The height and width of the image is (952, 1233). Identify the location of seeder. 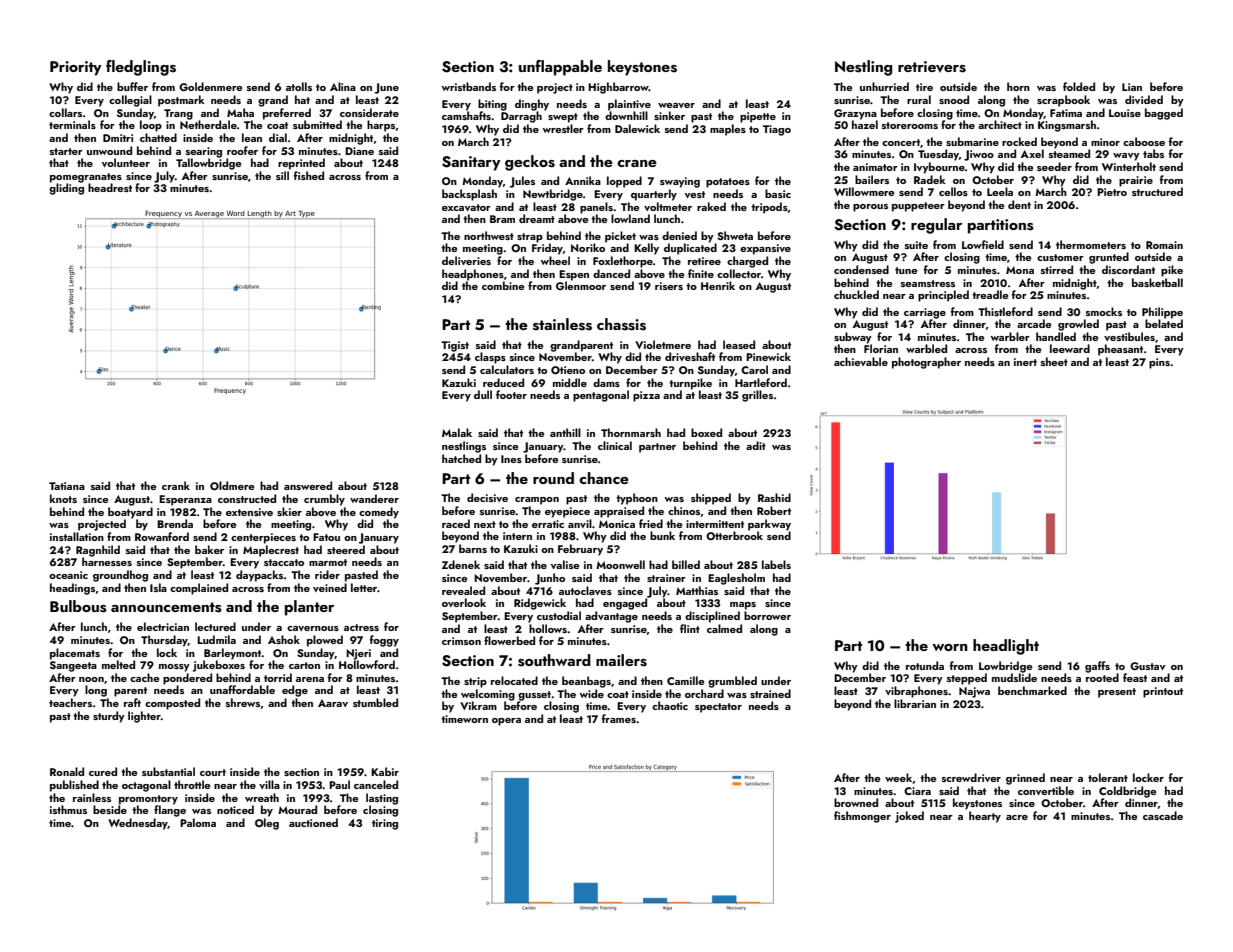
(1054, 166).
